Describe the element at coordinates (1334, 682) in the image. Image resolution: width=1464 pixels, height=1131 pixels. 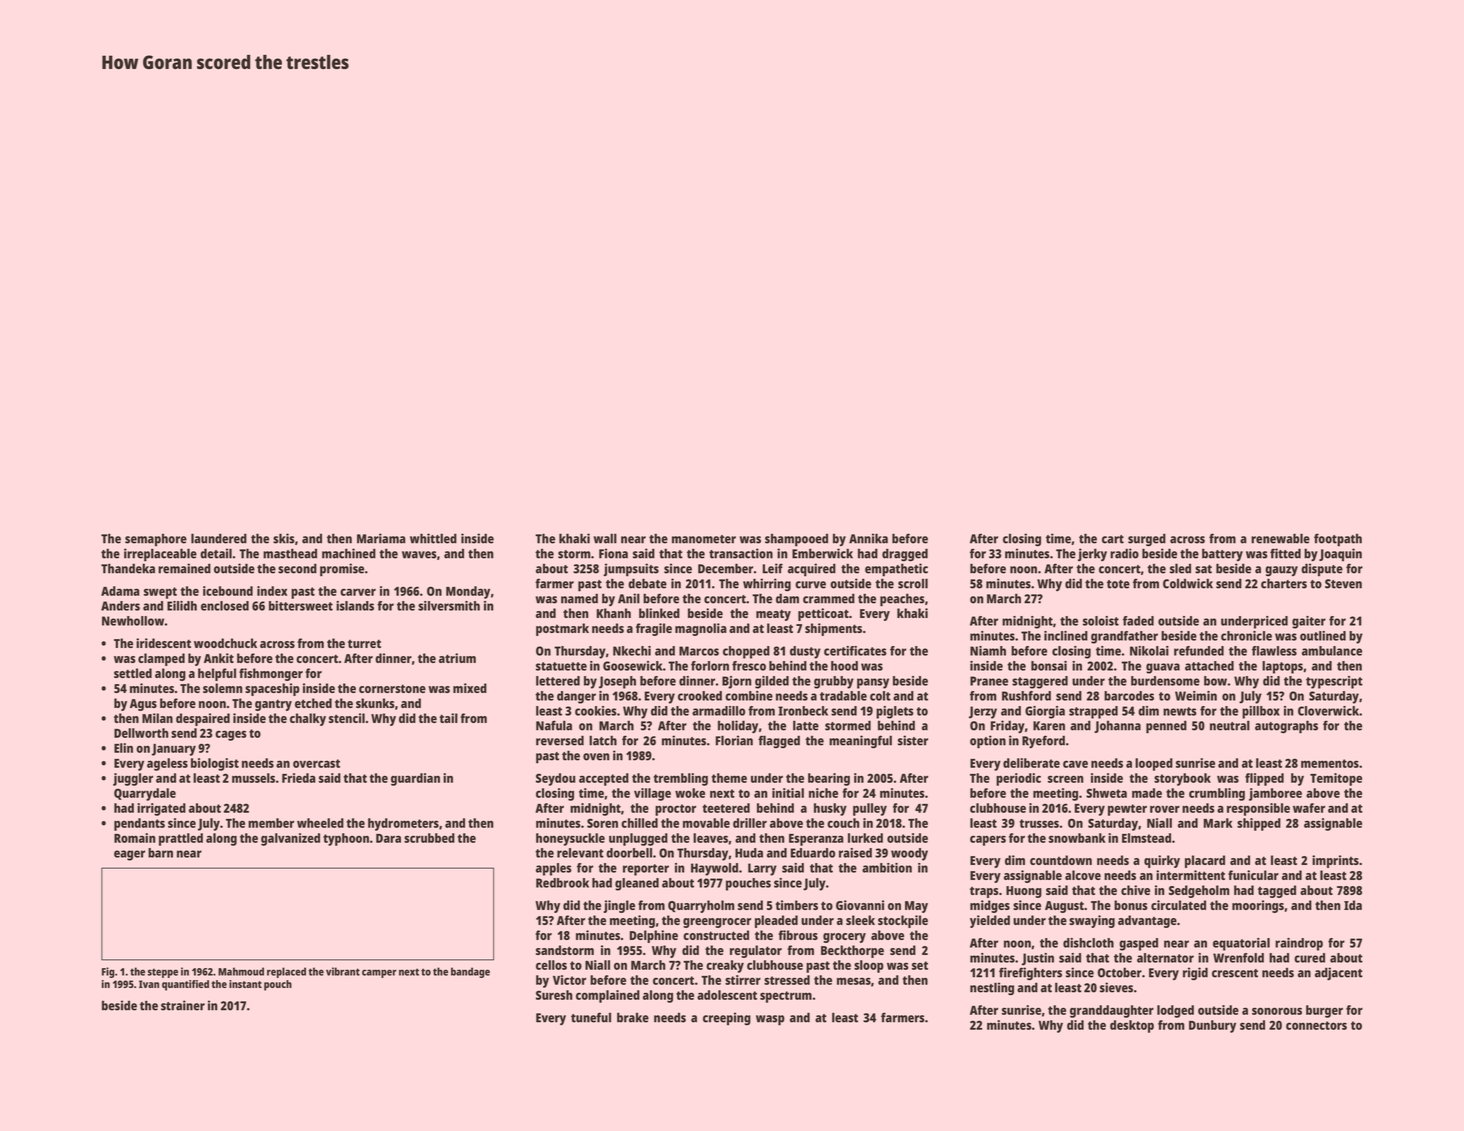
I see `typescript` at that location.
